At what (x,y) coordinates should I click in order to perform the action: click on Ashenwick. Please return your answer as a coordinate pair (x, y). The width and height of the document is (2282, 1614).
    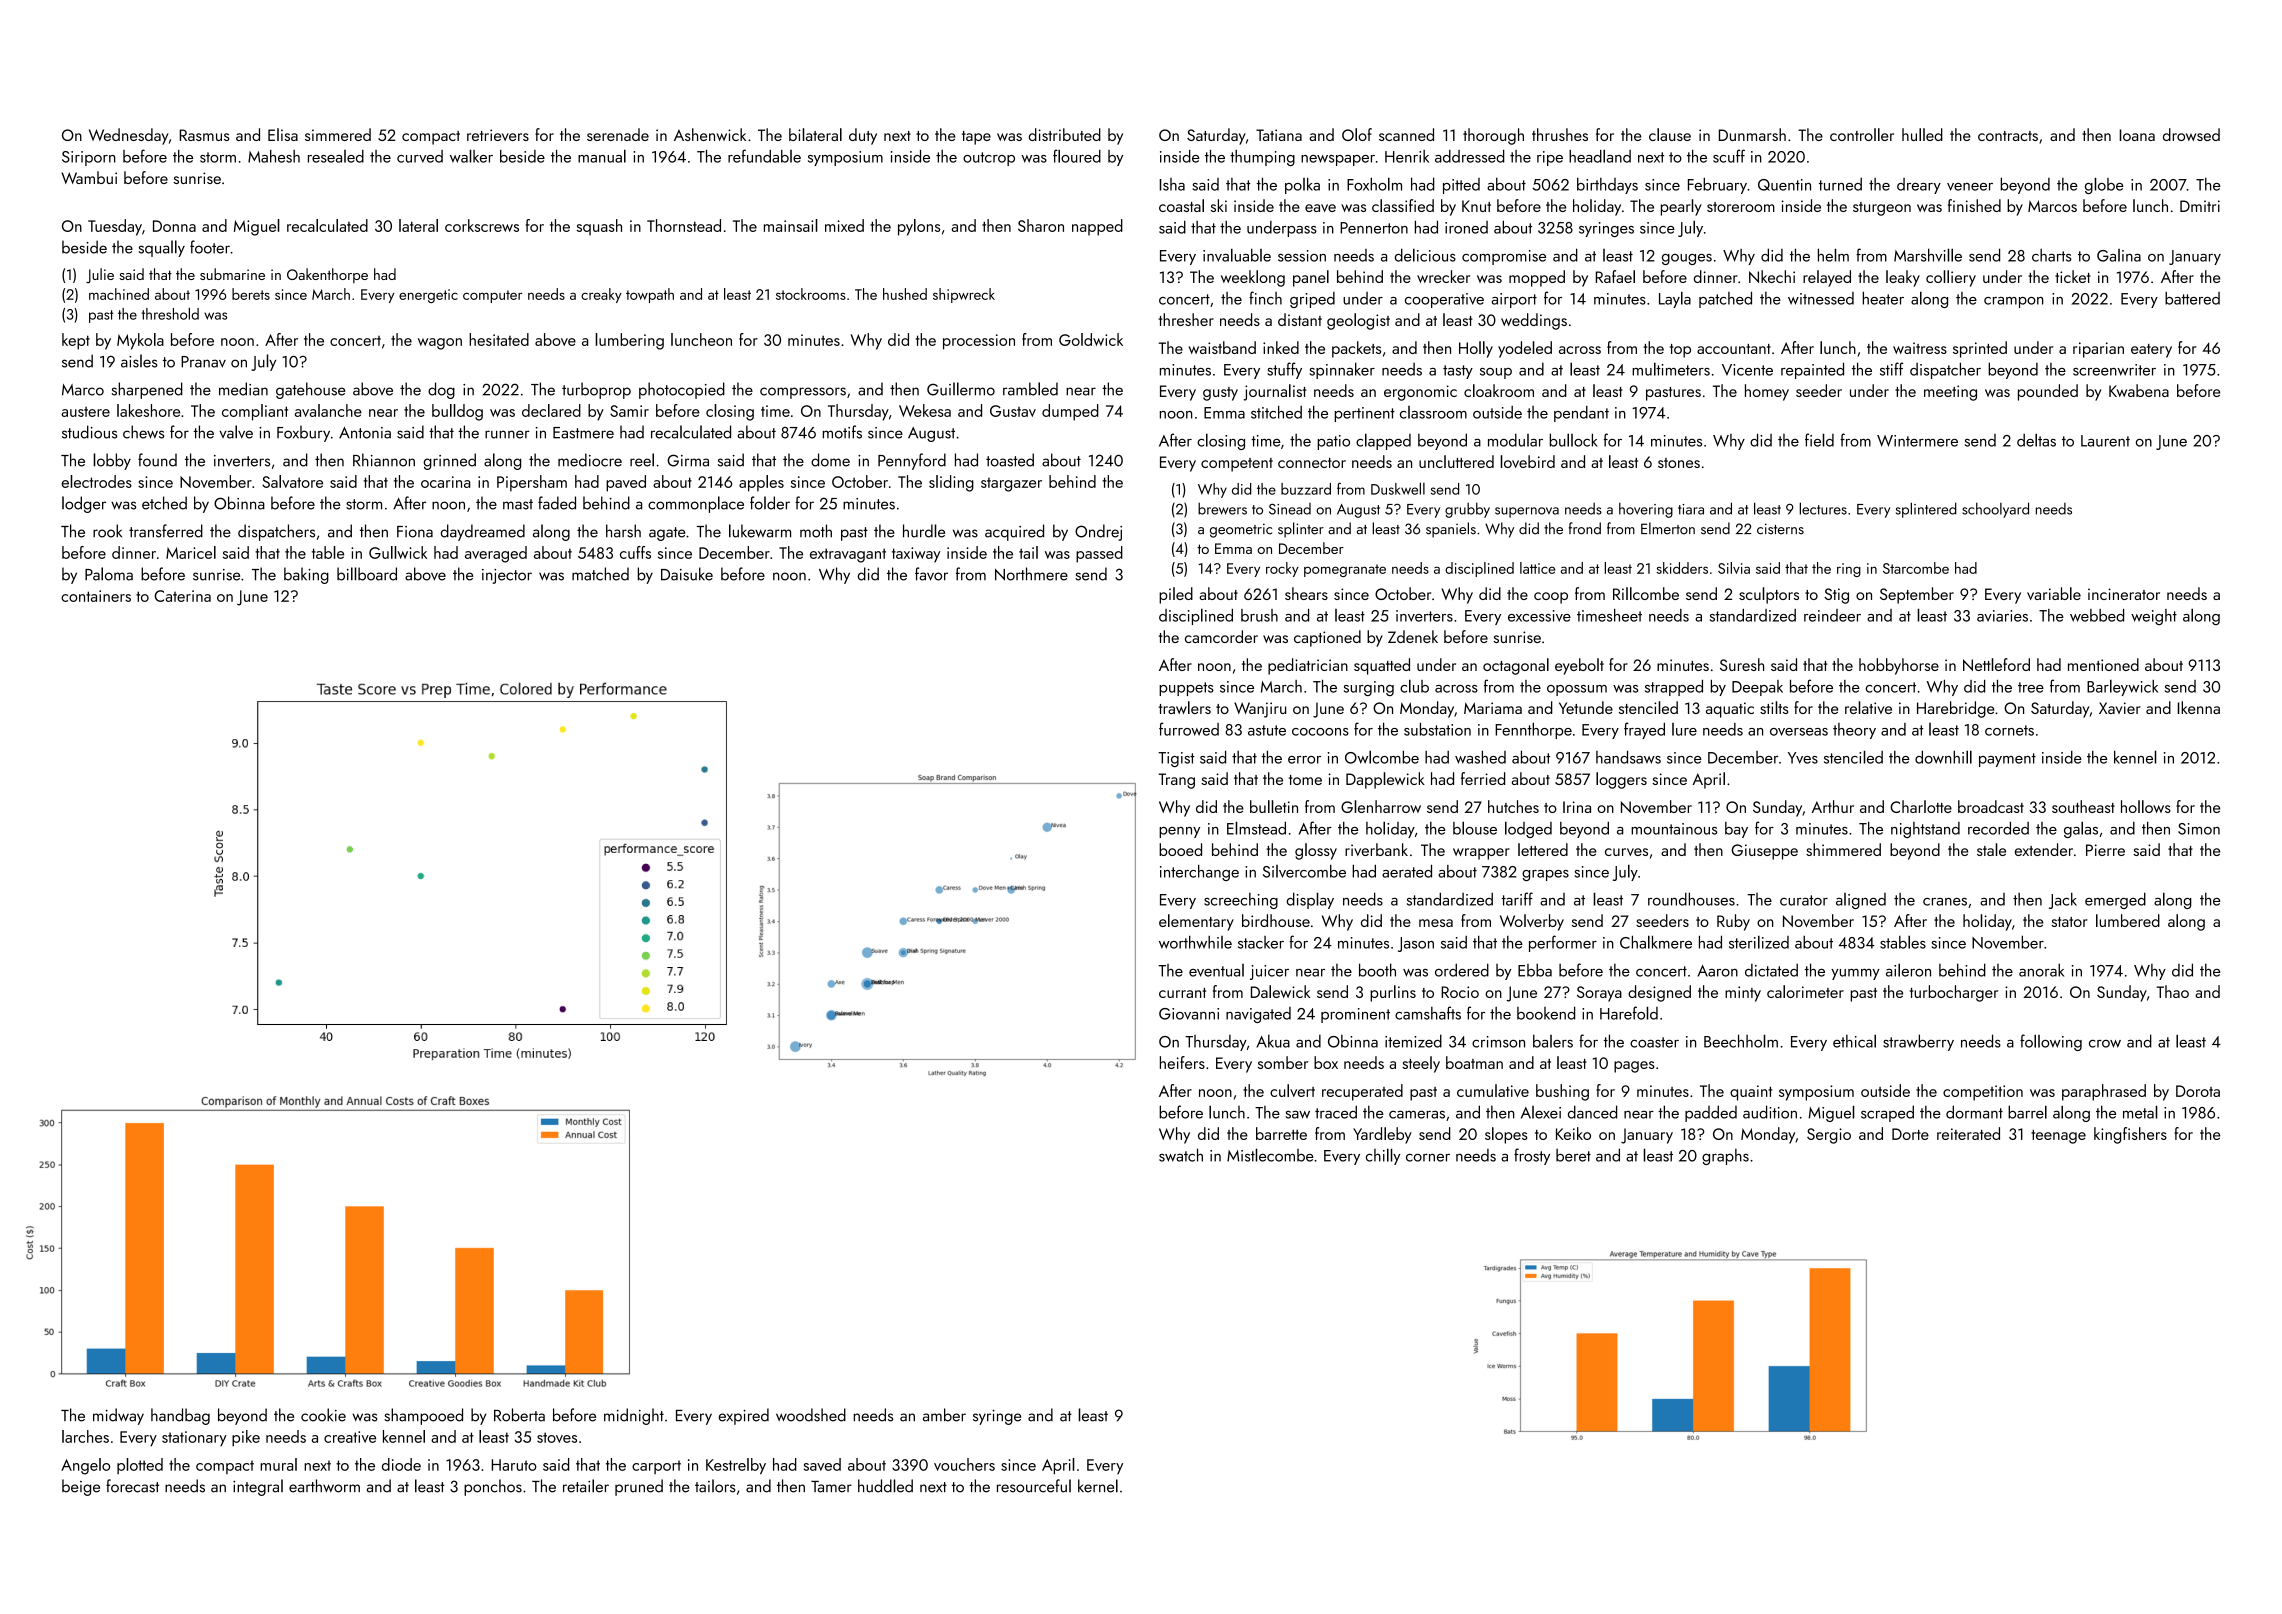
    Looking at the image, I should click on (710, 134).
